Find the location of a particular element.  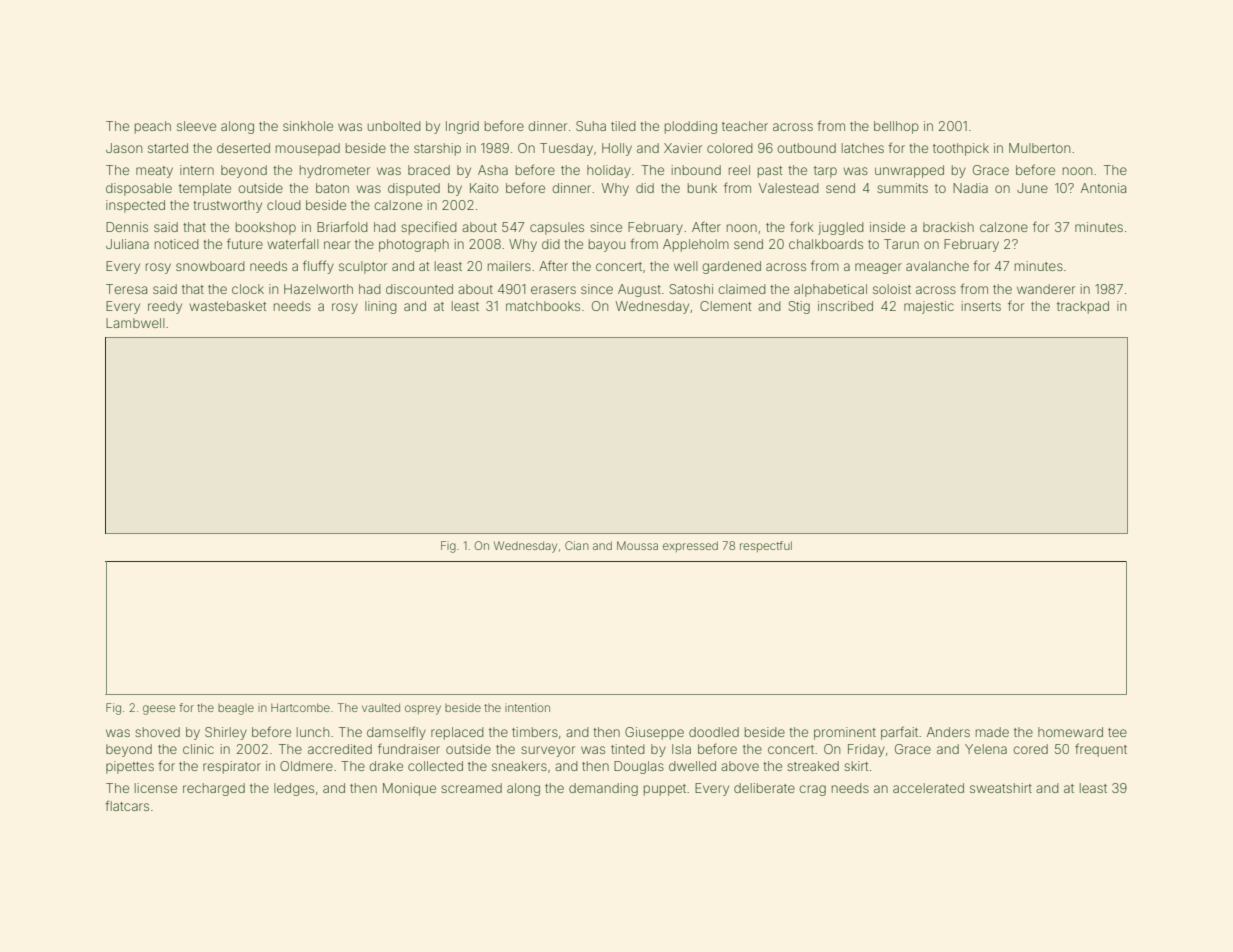

tee is located at coordinates (1117, 732).
